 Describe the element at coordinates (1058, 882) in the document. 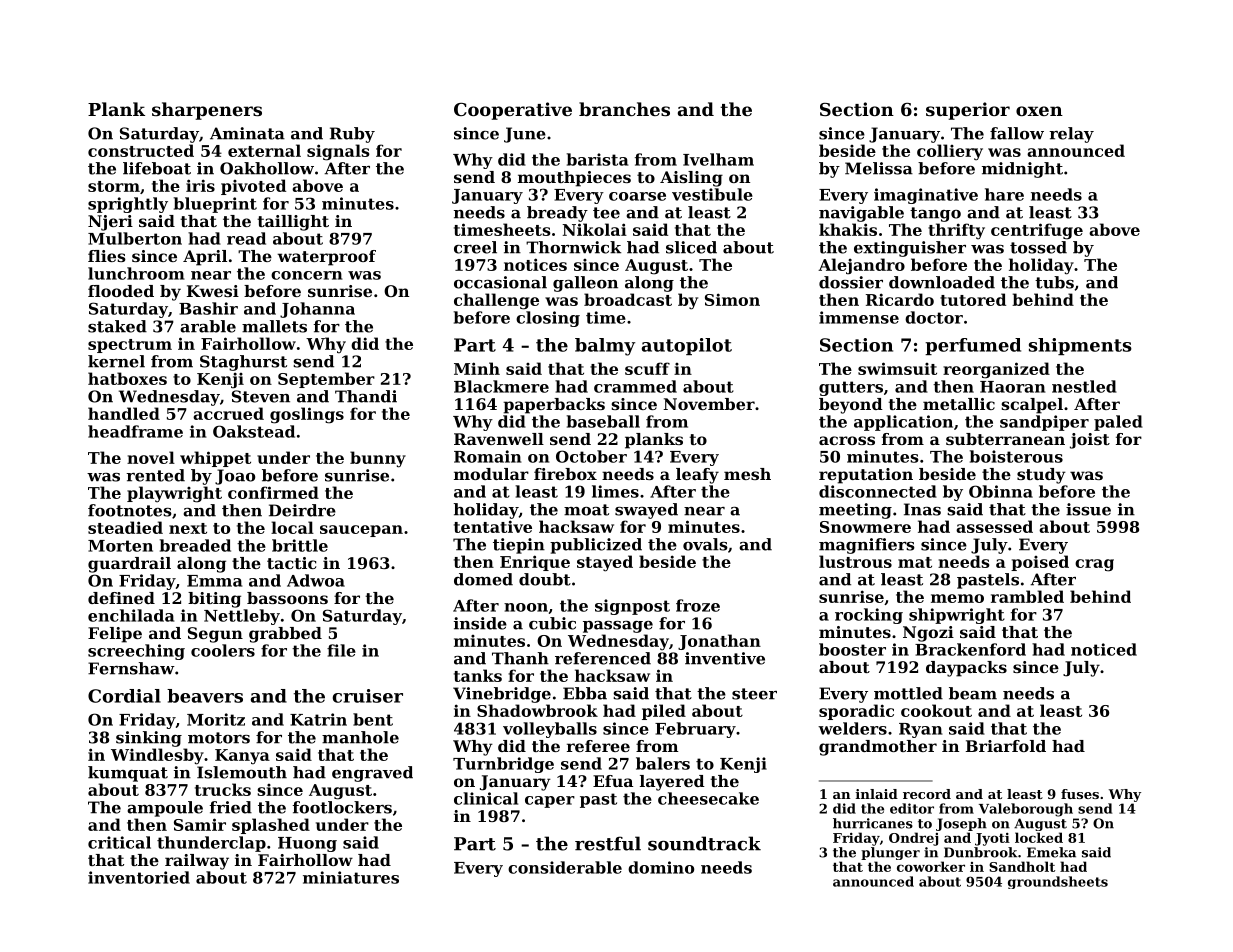

I see `groundsheets` at that location.
